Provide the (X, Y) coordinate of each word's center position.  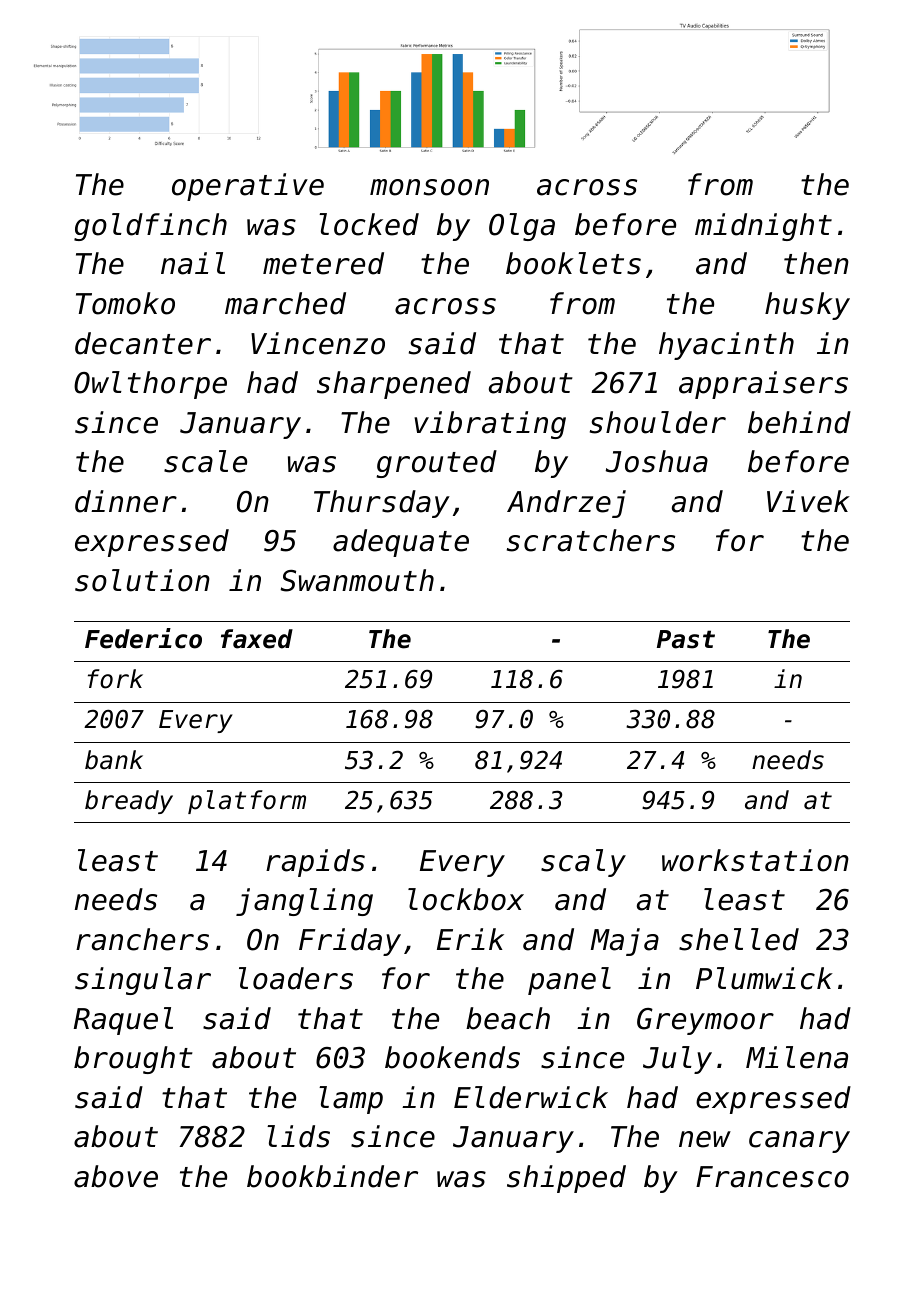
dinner (126, 501)
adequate (401, 543)
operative (248, 187)
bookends (452, 1057)
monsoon (429, 187)
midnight (763, 227)
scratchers (591, 540)
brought (133, 1060)
